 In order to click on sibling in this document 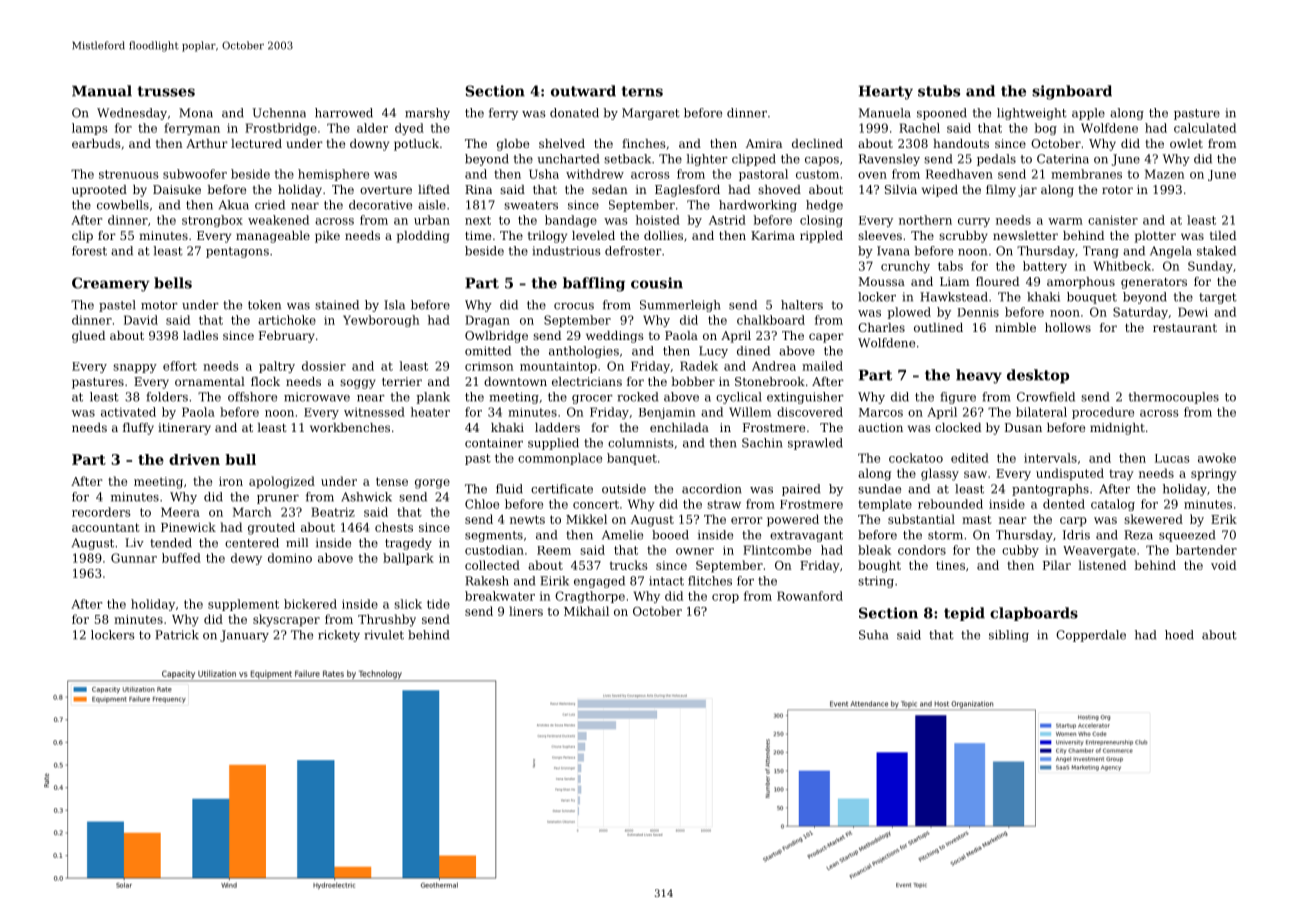, I will do `click(1009, 636)`.
